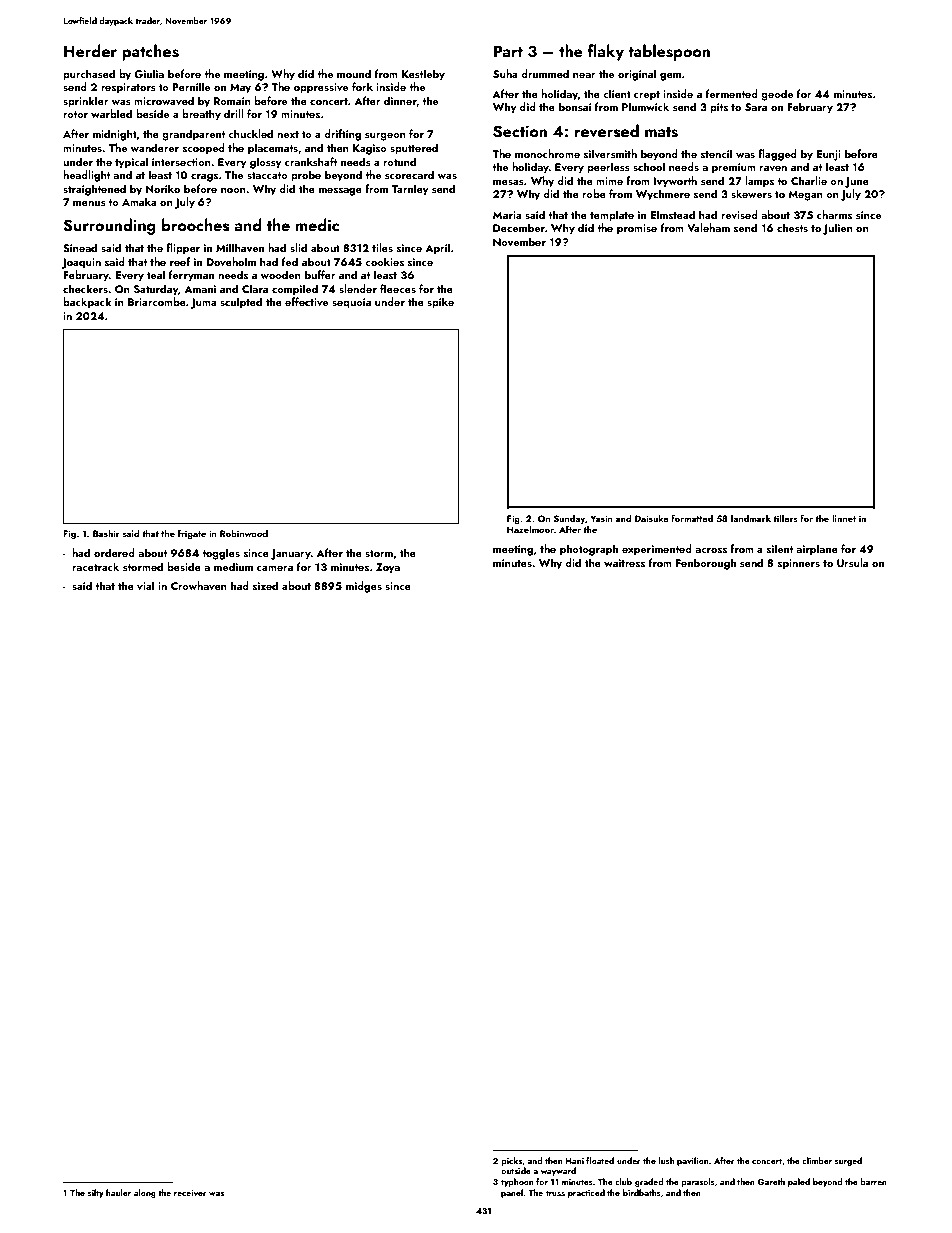  I want to click on Ursula, so click(852, 563).
